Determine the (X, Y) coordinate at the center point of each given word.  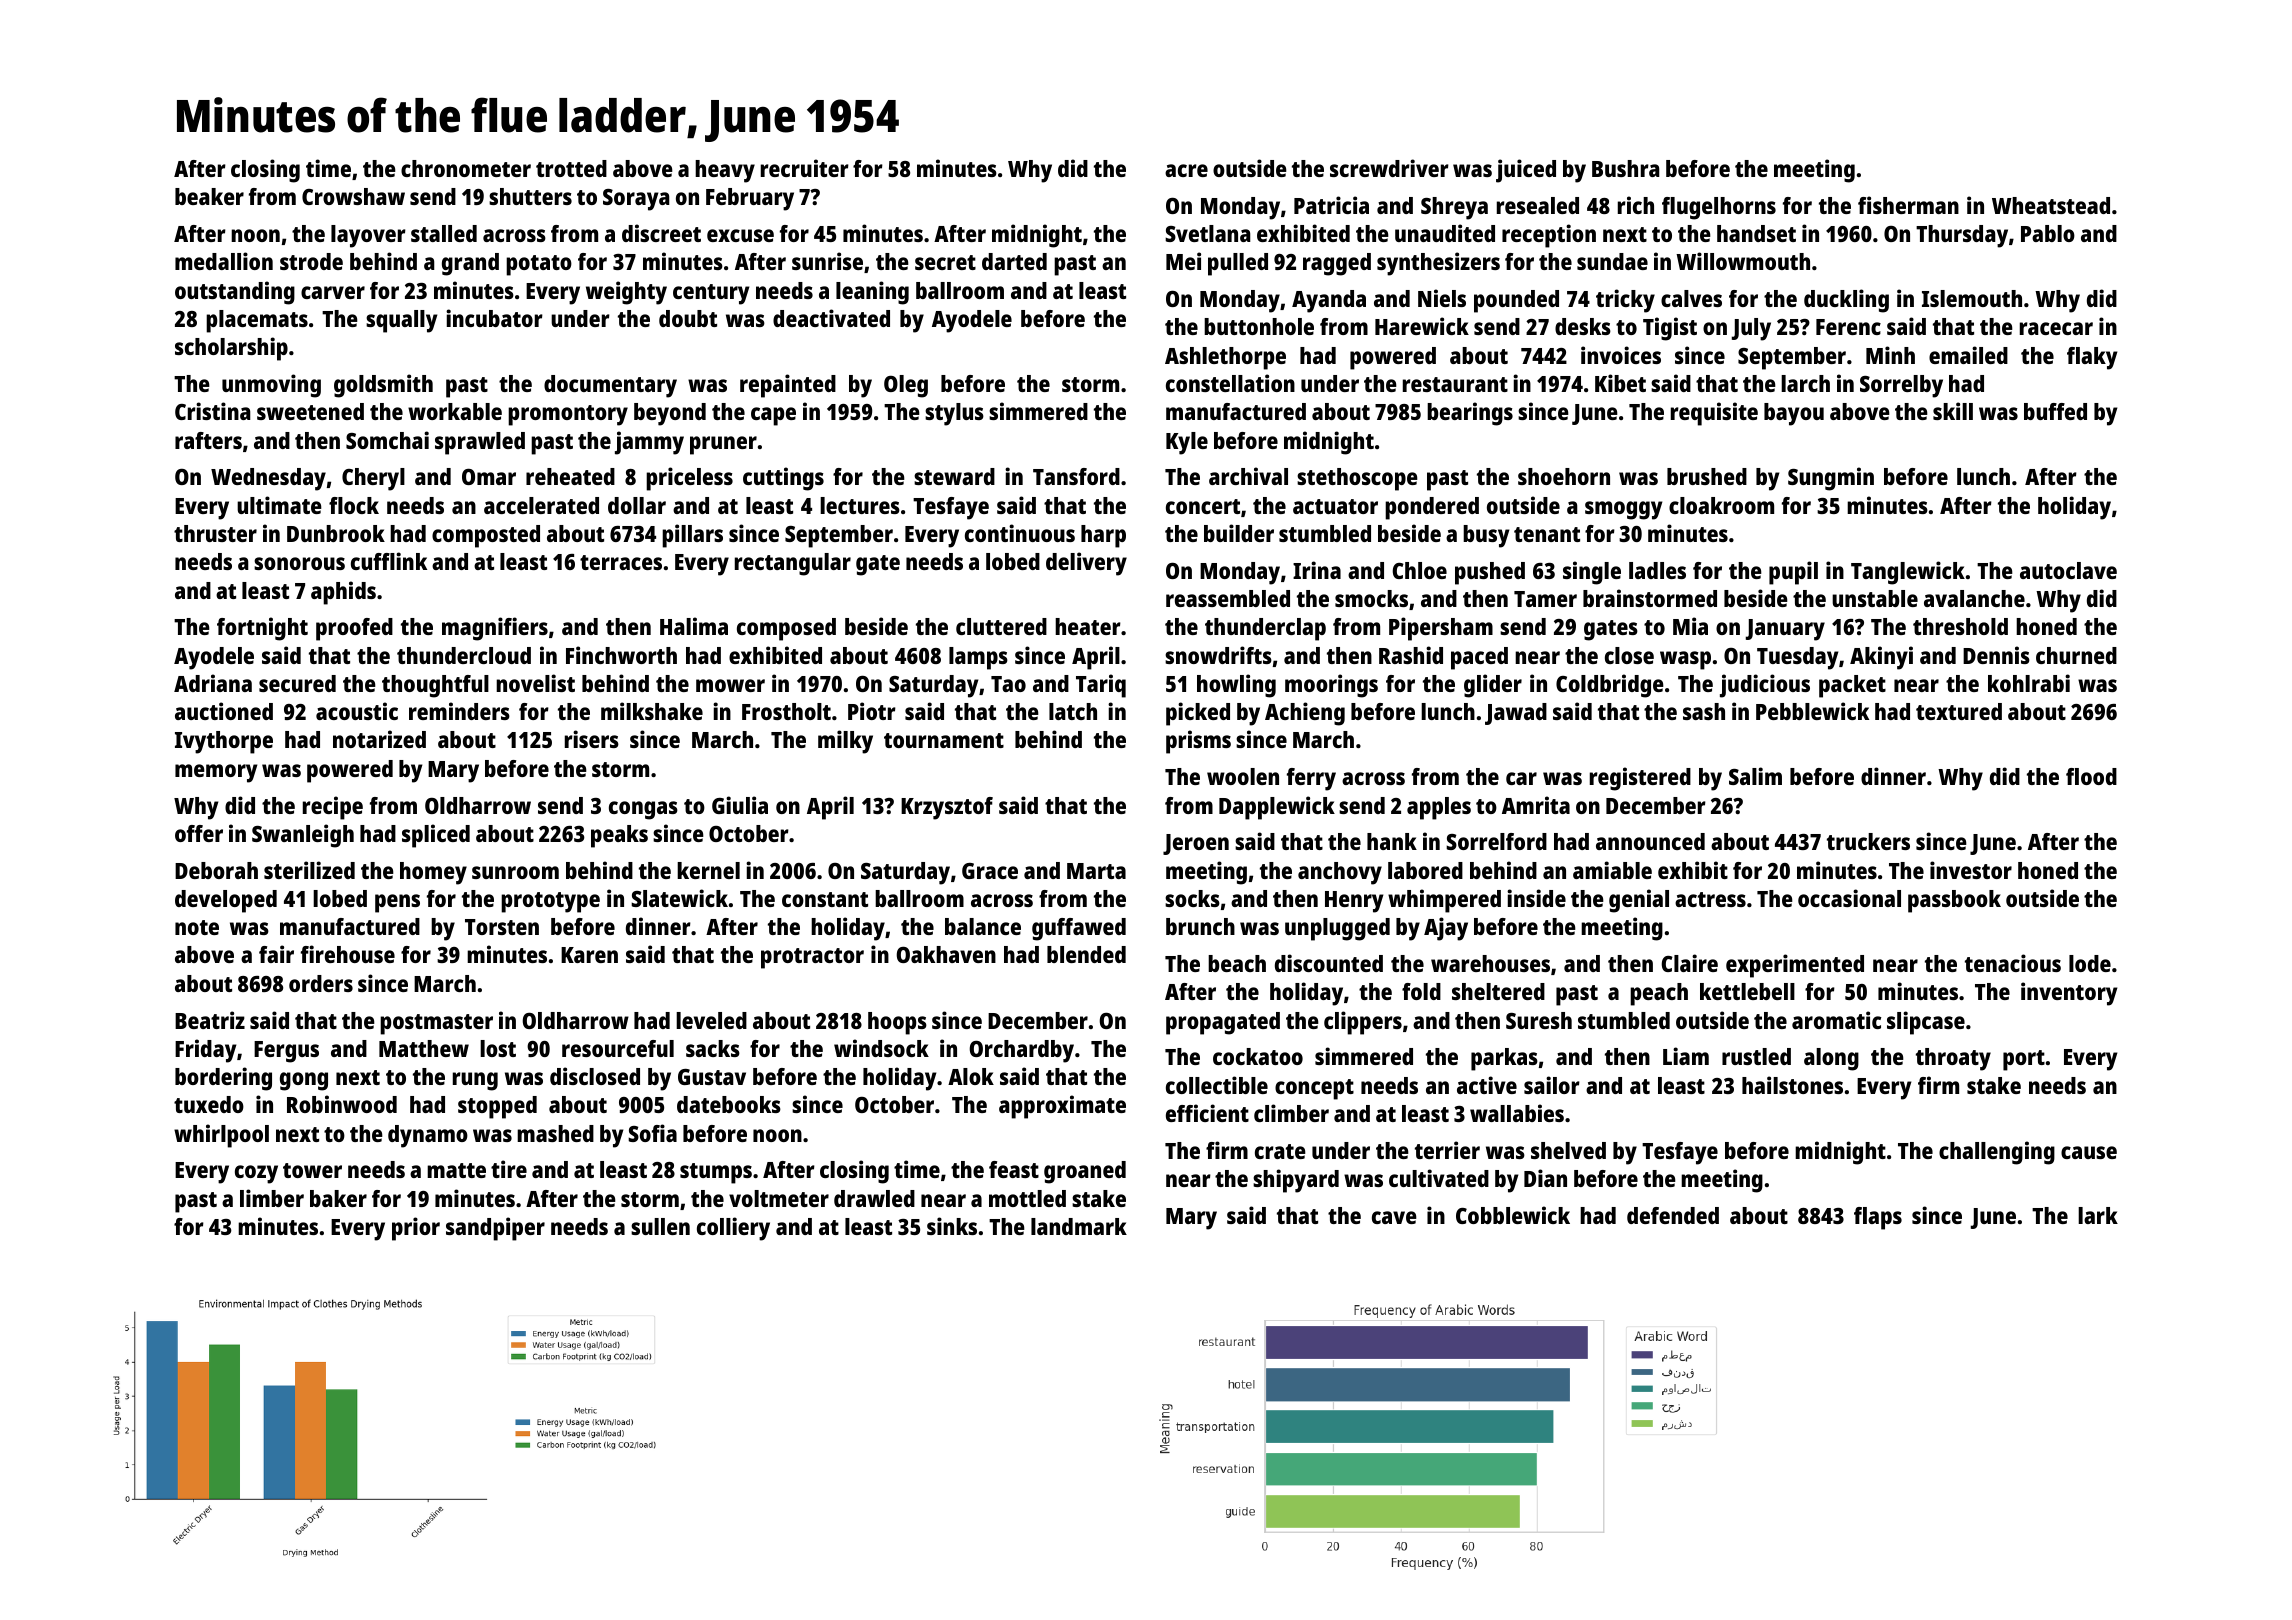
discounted (1329, 963)
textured (1959, 711)
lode (2090, 963)
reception (1549, 236)
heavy (725, 171)
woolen (1243, 776)
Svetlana (1208, 233)
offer (199, 833)
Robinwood (342, 1104)
